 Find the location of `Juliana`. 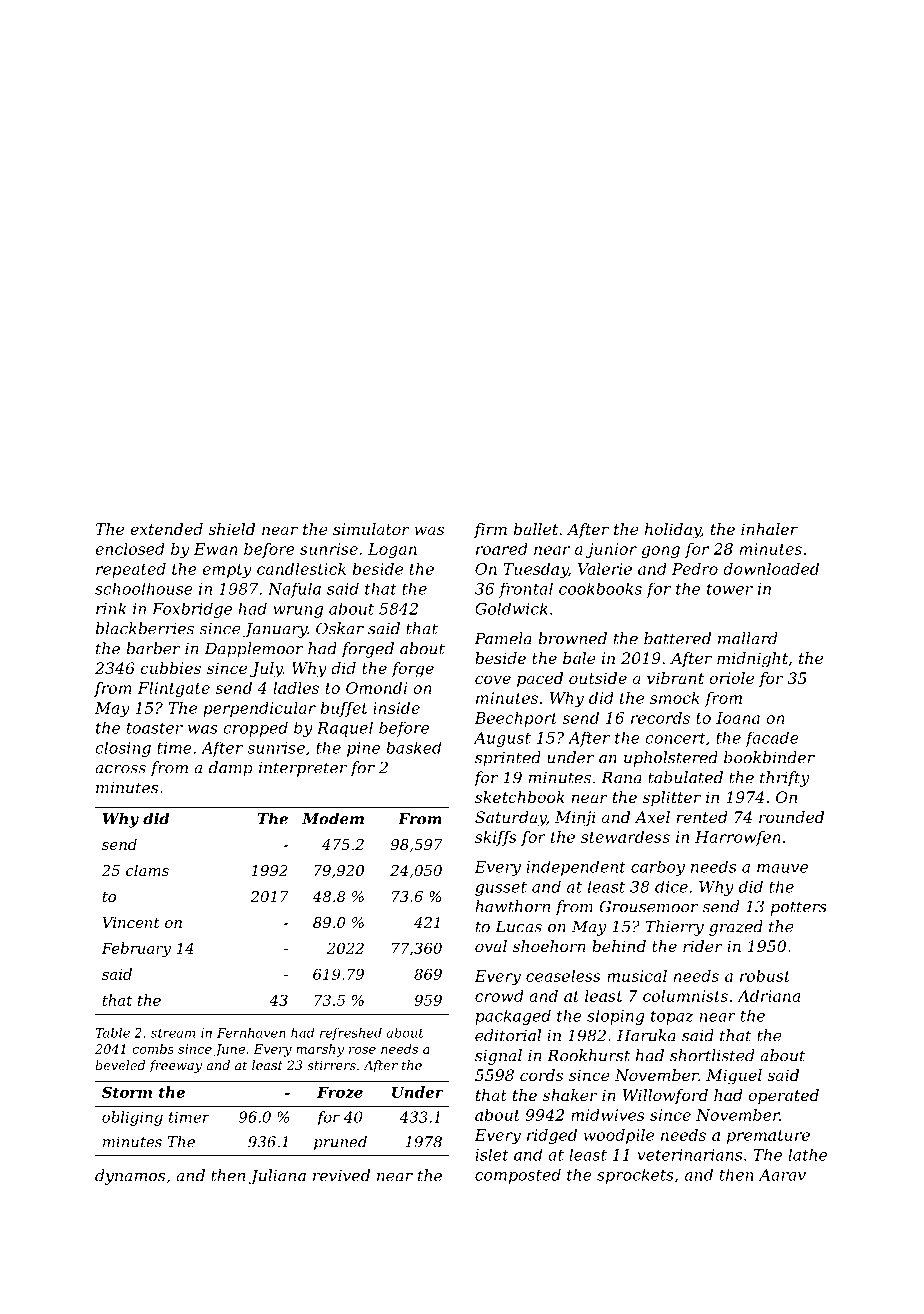

Juliana is located at coordinates (277, 1177).
